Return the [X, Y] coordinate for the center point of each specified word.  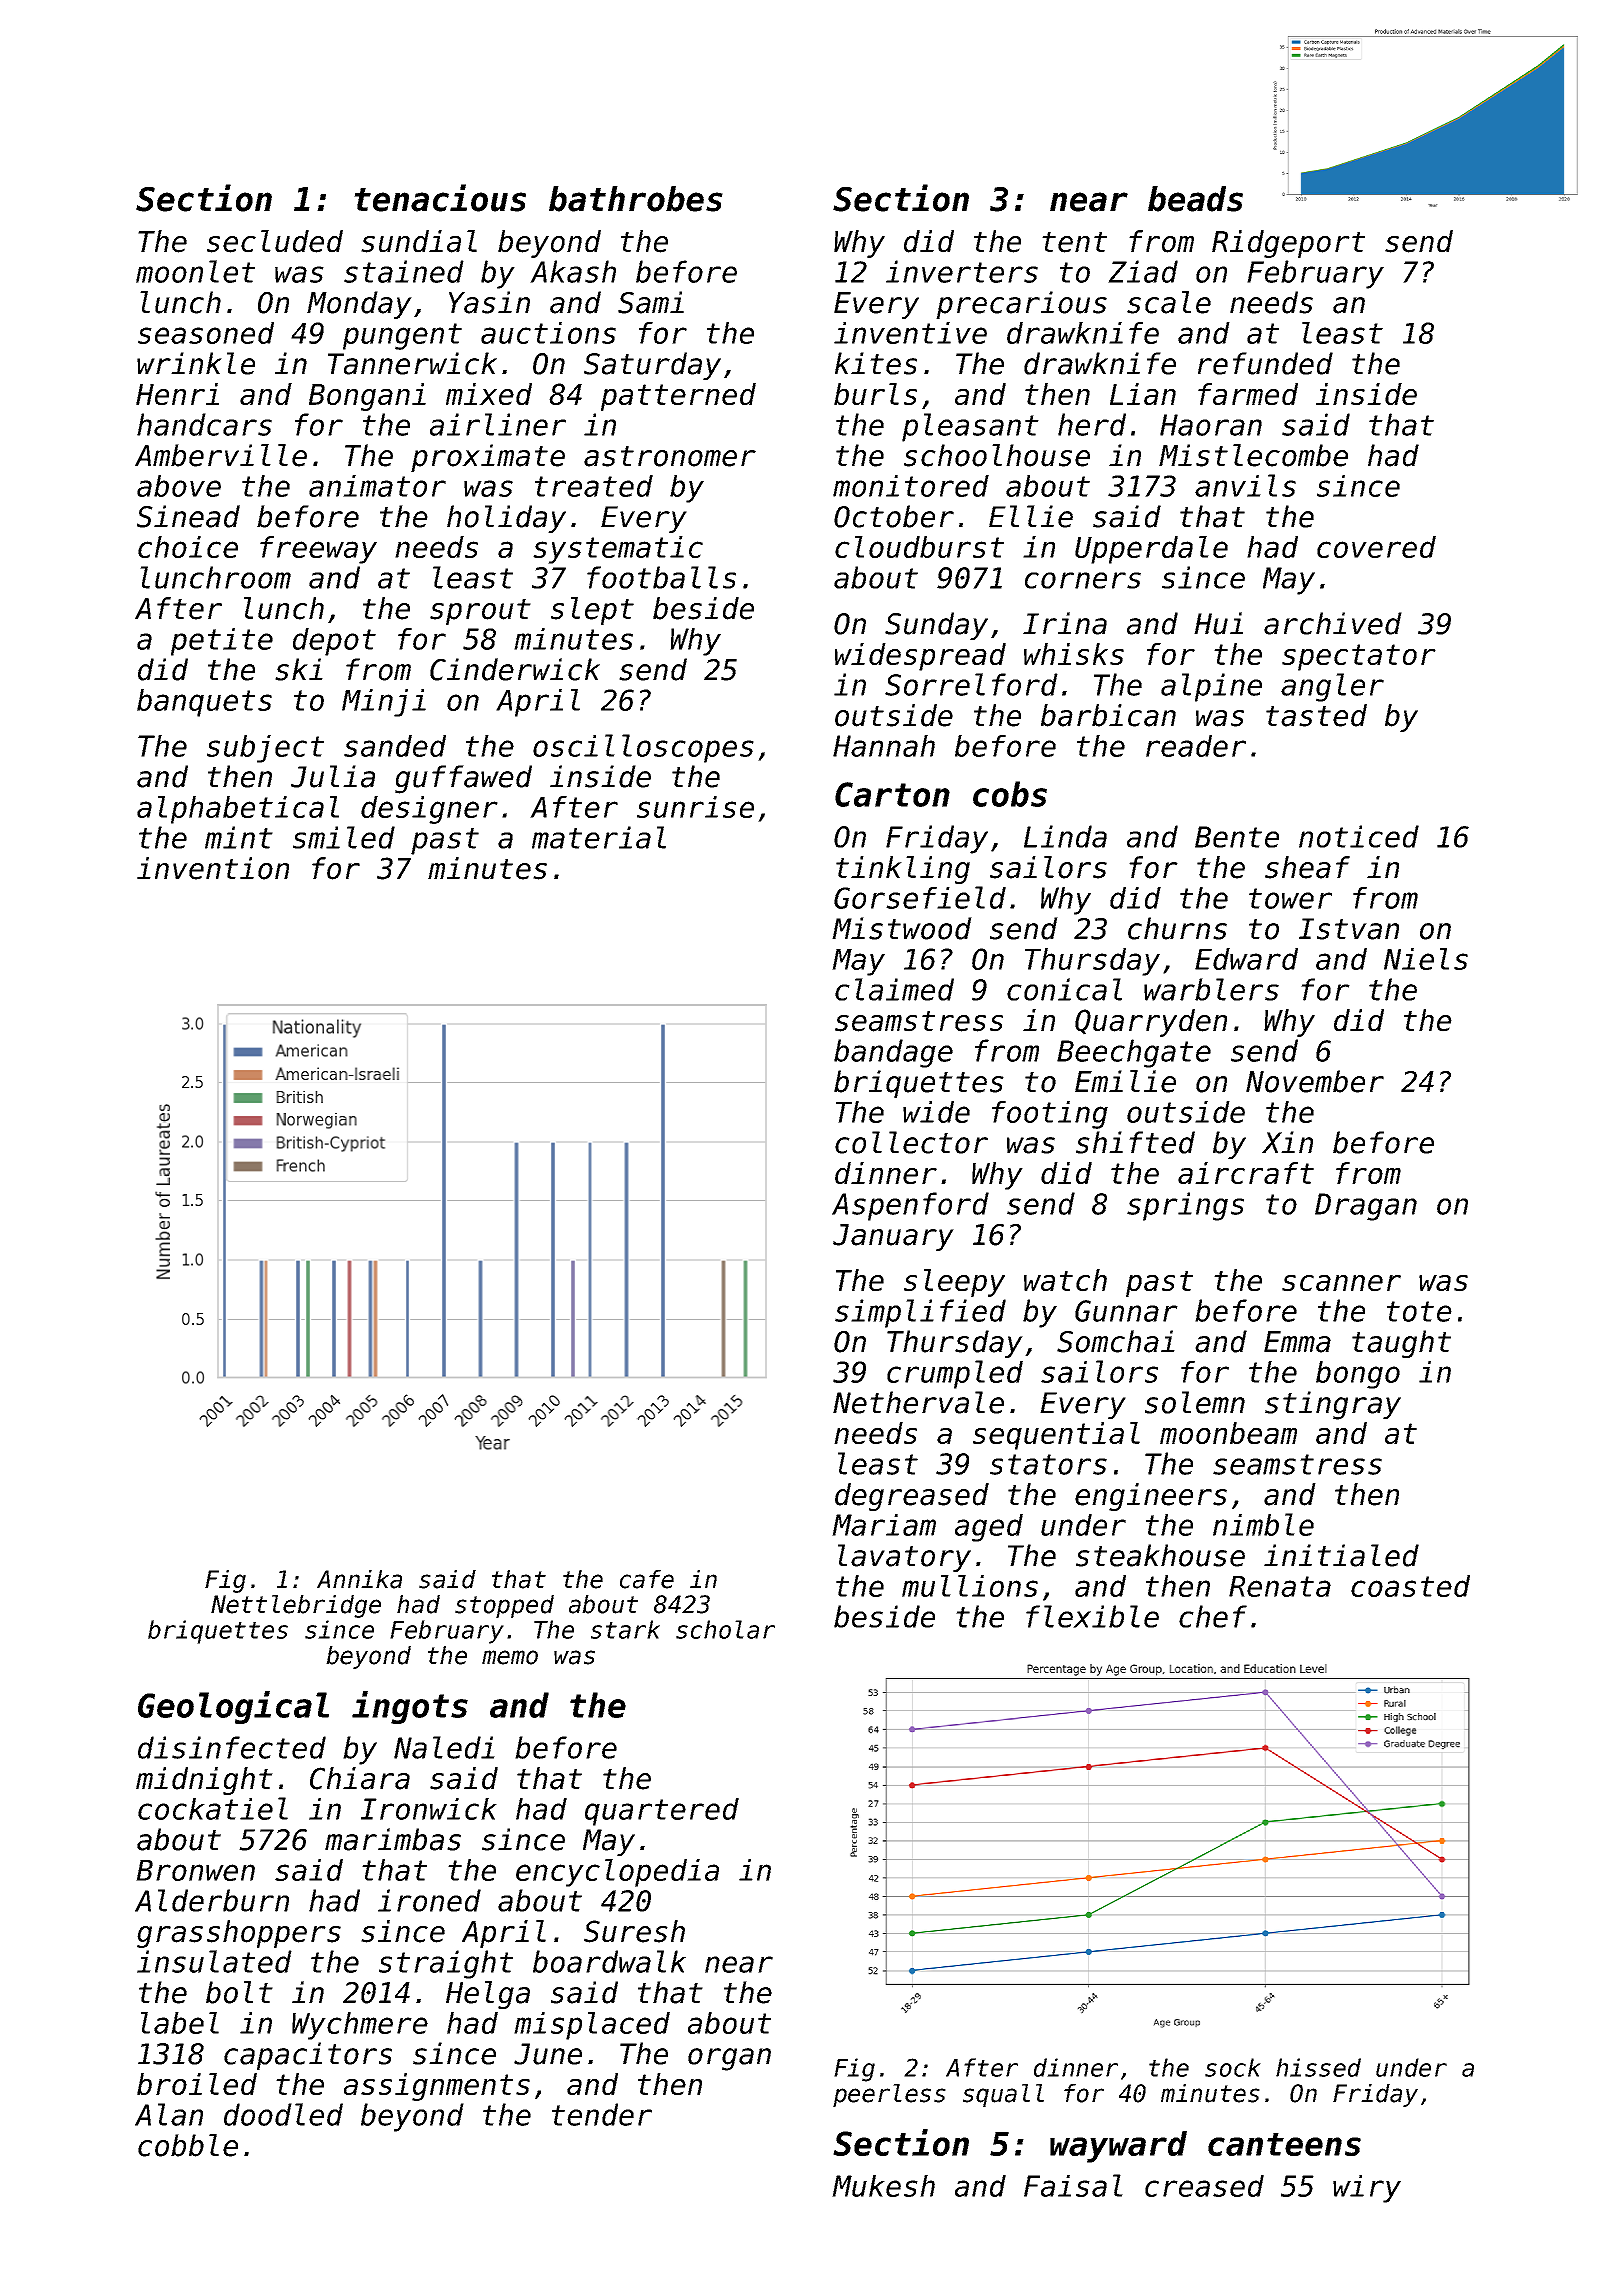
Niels [1426, 959]
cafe [647, 1579]
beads [1195, 199]
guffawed [463, 779]
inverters [962, 271]
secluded [275, 241]
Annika [359, 1579]
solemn [1195, 1402]
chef [1213, 1616]
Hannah [884, 746]
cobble [188, 2145]
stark [625, 1629]
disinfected [232, 1747]
